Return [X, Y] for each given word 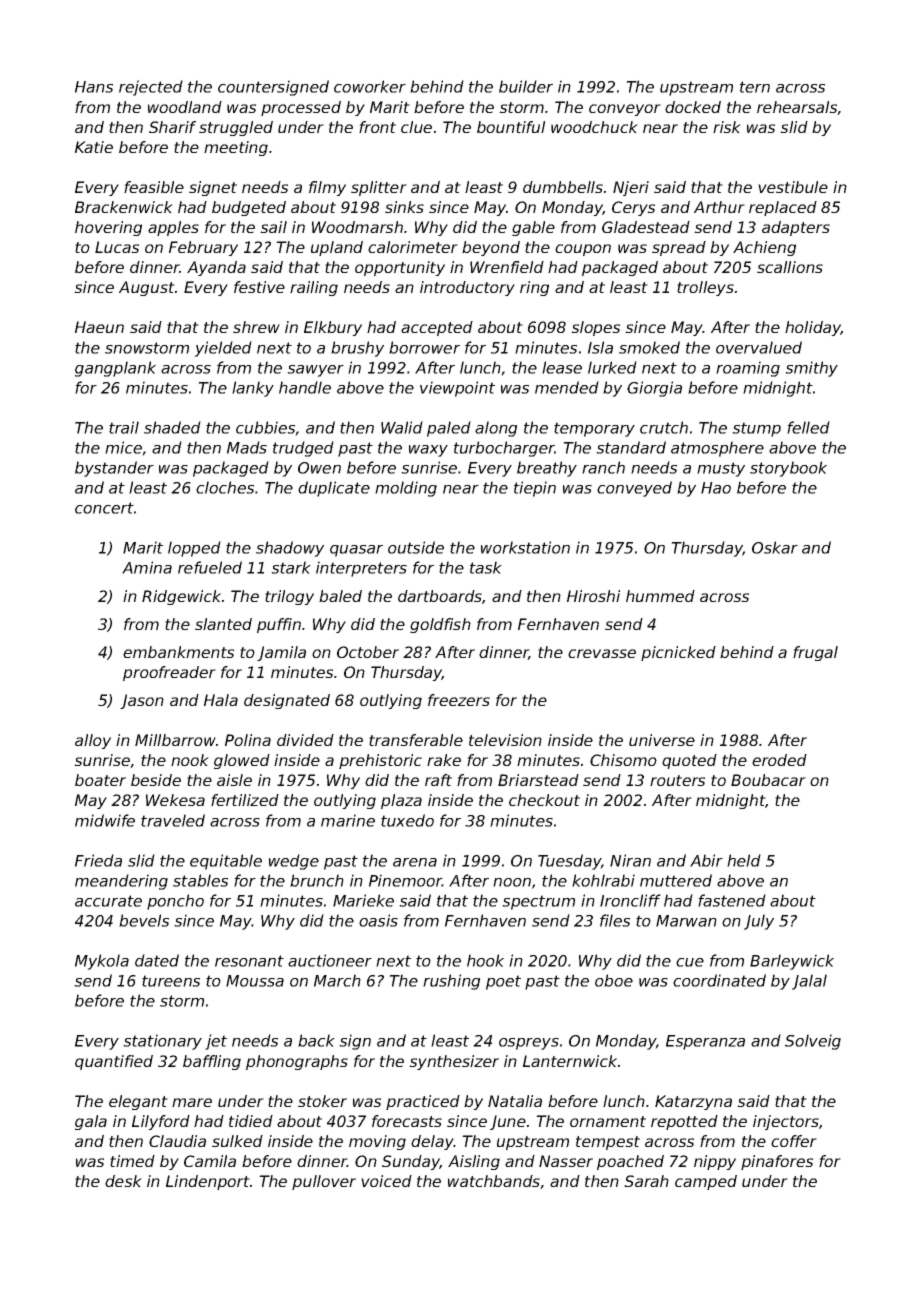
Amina [147, 567]
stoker [322, 1101]
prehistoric [380, 761]
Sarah [646, 1181]
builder [526, 86]
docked [693, 107]
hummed [660, 596]
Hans [94, 87]
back [316, 1040]
